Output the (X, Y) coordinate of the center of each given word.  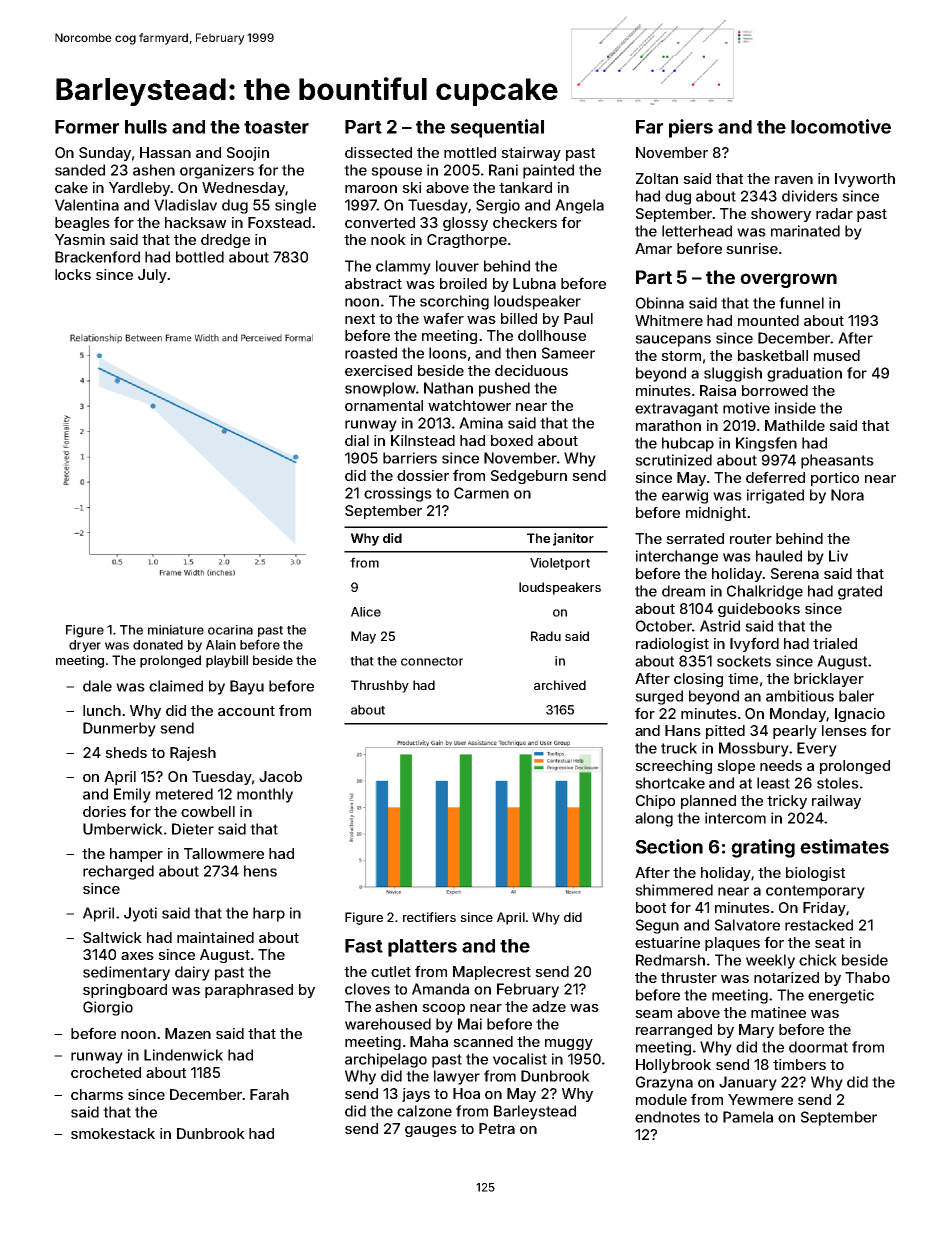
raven (794, 180)
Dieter (193, 829)
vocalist (520, 1059)
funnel (801, 303)
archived (560, 685)
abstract (373, 283)
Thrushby (380, 686)
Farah (269, 1094)
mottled (470, 152)
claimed (176, 686)
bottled (200, 257)
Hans (683, 730)
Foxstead (279, 222)
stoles (838, 783)
